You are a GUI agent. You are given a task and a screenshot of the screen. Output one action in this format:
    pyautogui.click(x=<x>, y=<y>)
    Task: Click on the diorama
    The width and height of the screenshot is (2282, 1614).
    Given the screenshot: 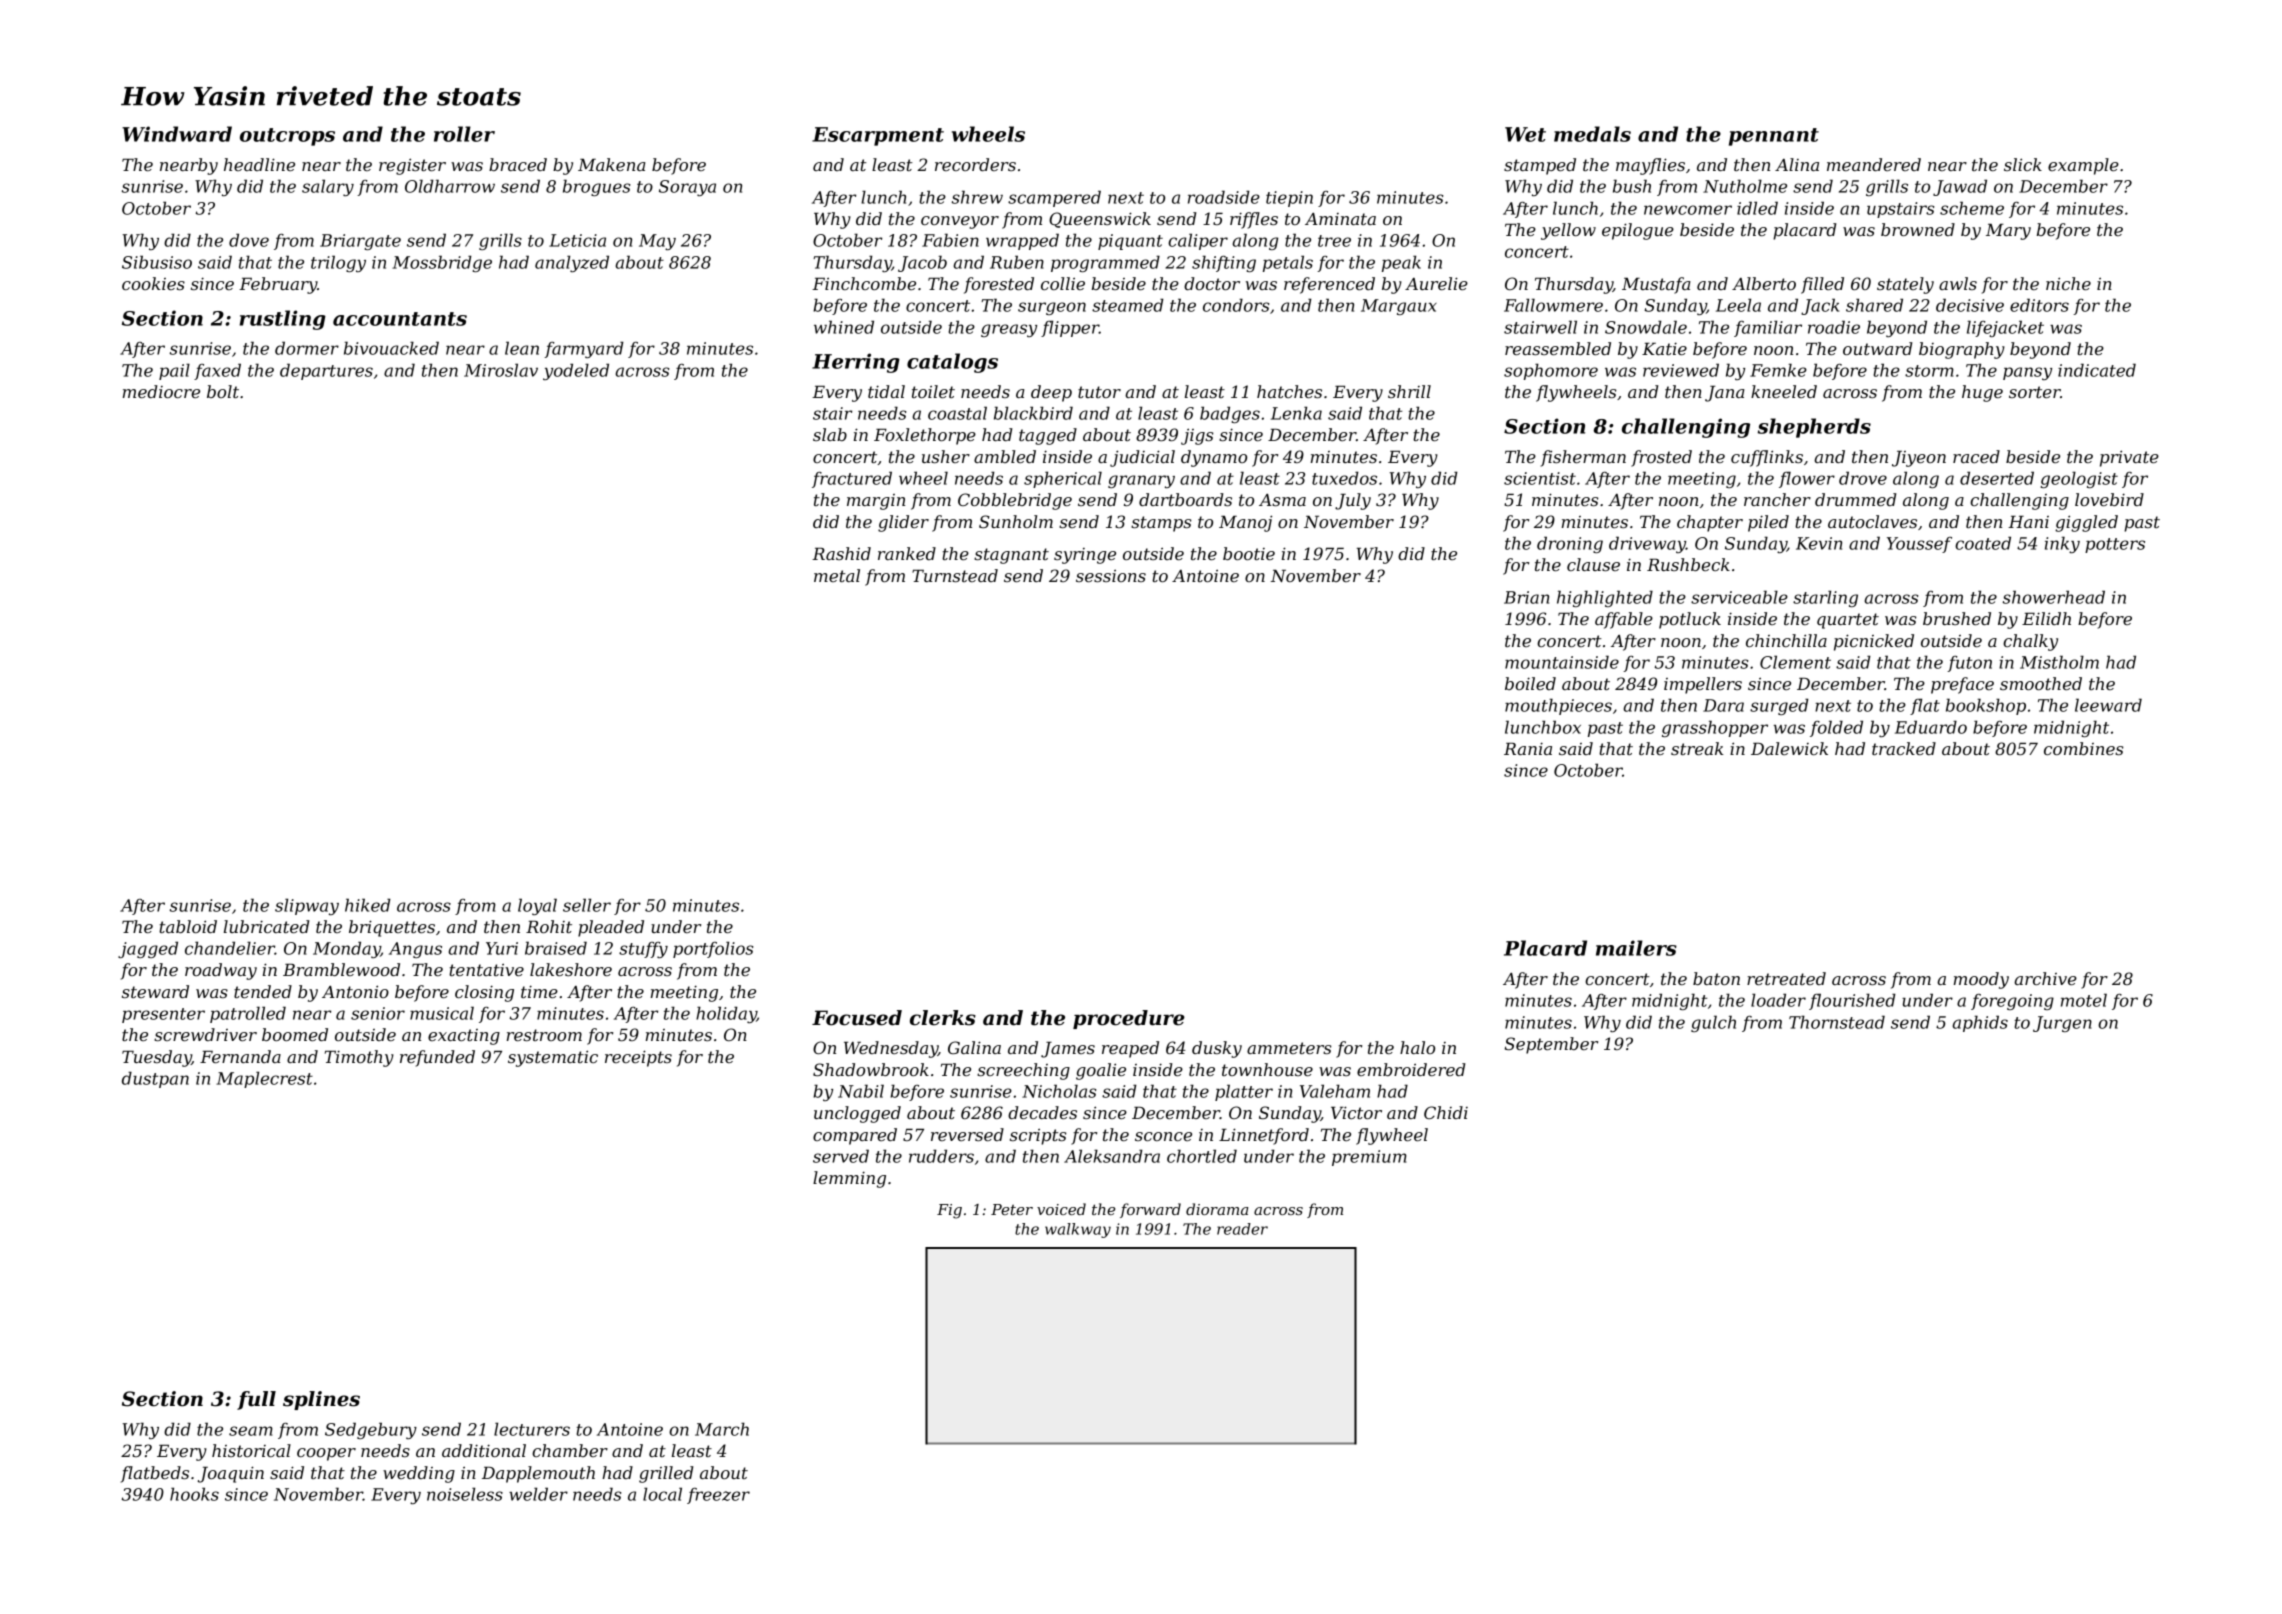 What is the action you would take?
    pyautogui.click(x=1217, y=1209)
